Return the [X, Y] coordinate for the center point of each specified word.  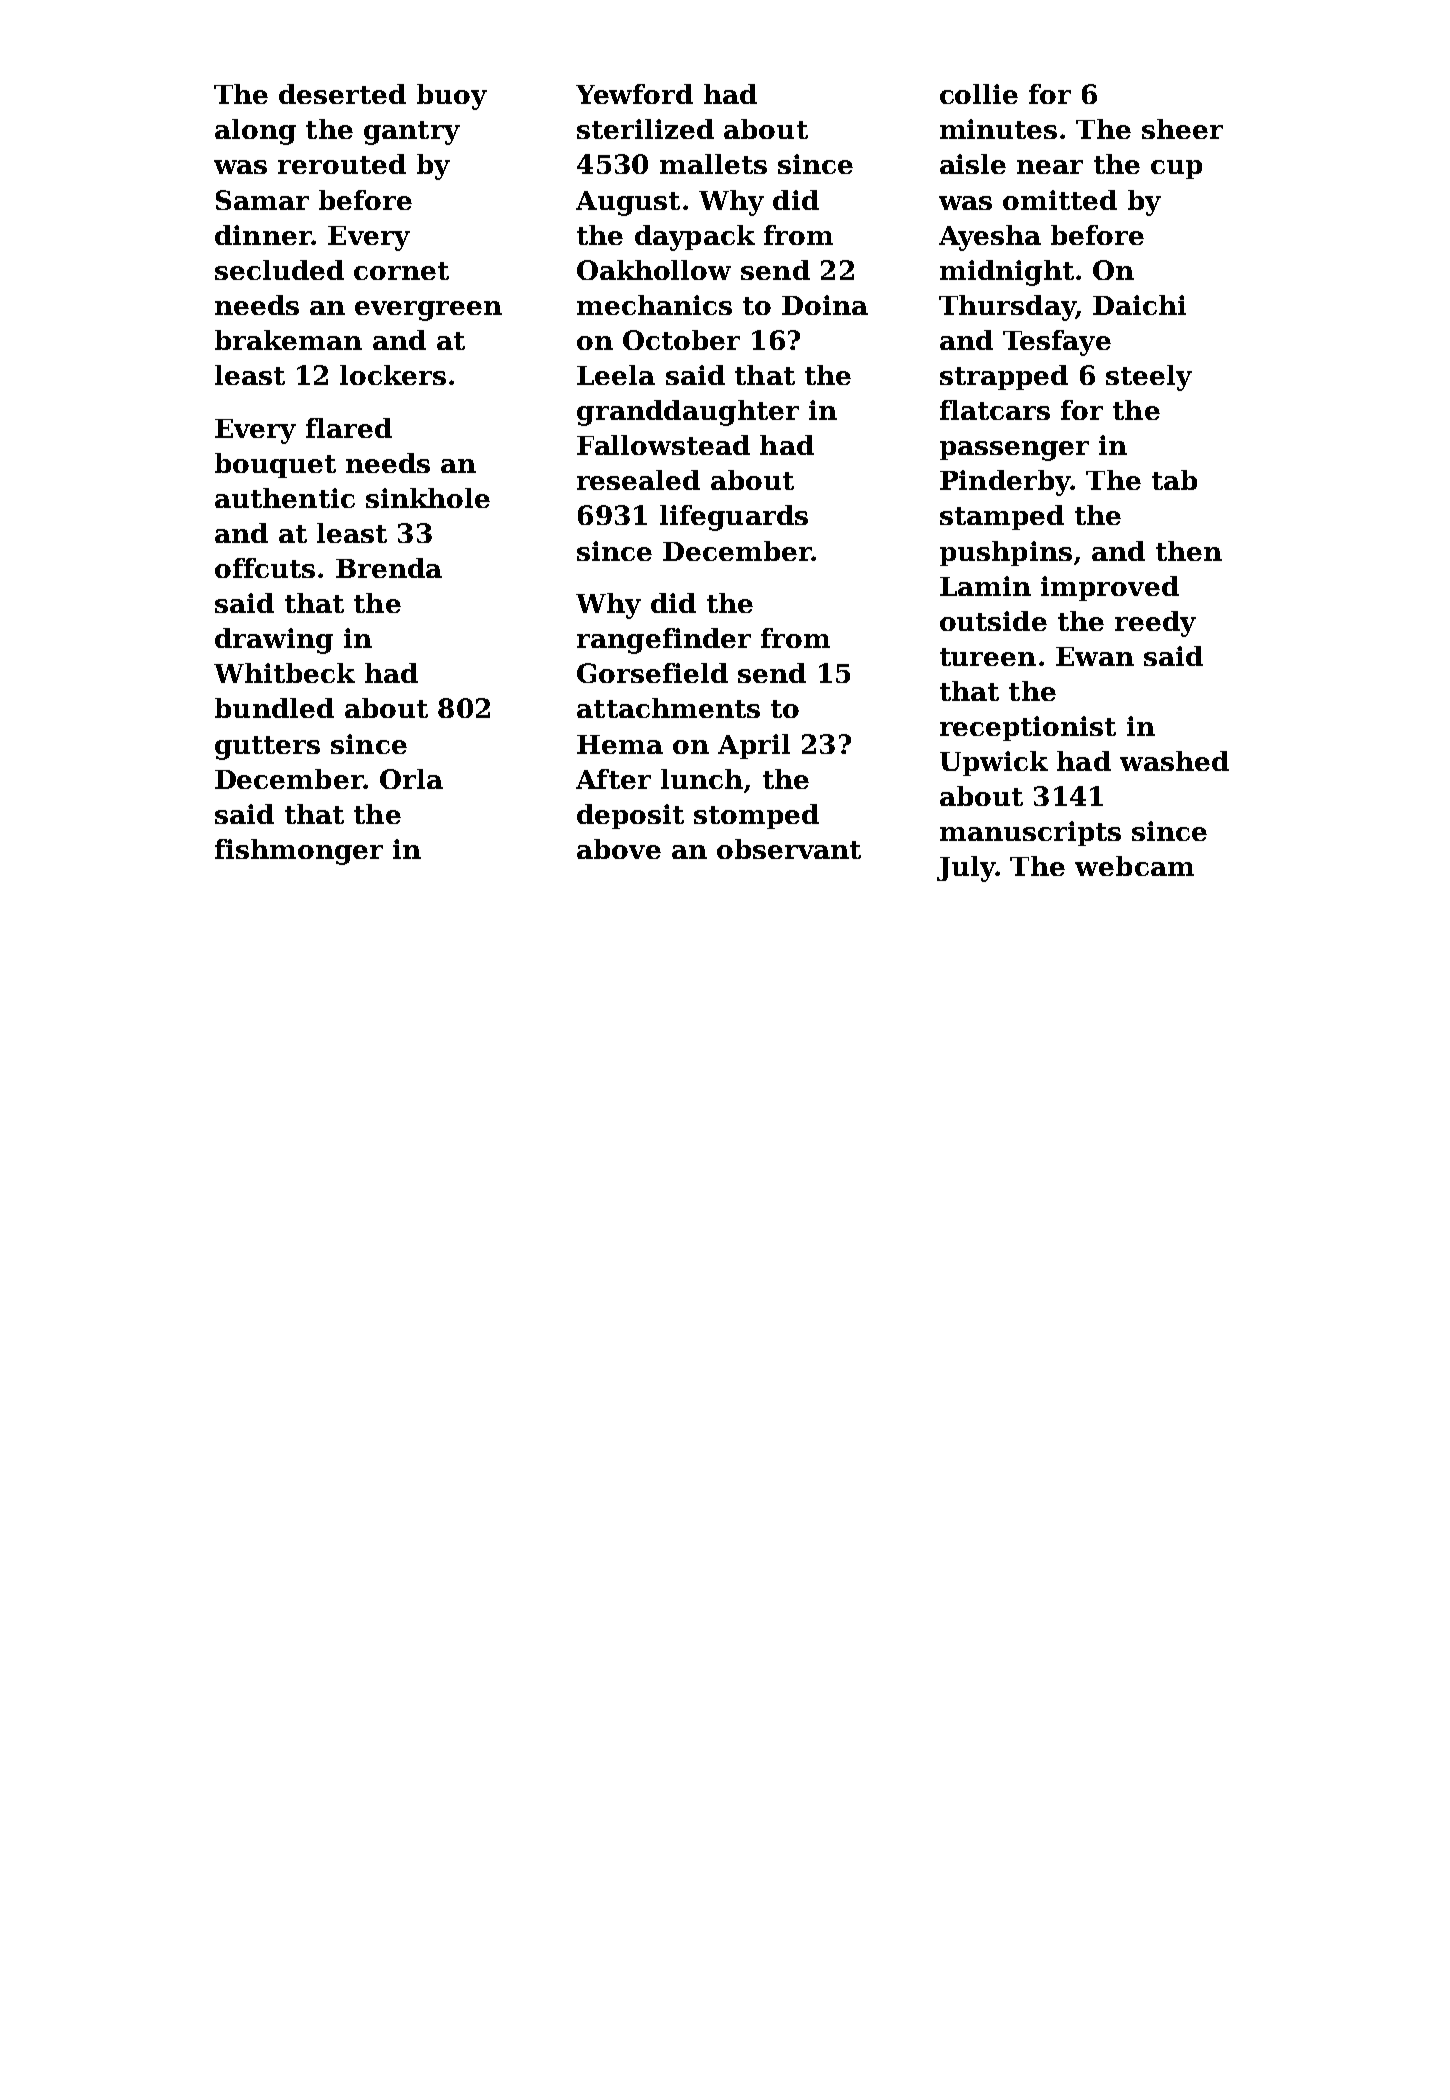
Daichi [1139, 305]
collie [979, 94]
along [255, 132]
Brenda [389, 568]
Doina [825, 305]
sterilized [645, 129]
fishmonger [299, 852]
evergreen [428, 311]
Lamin [985, 586]
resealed [638, 480]
